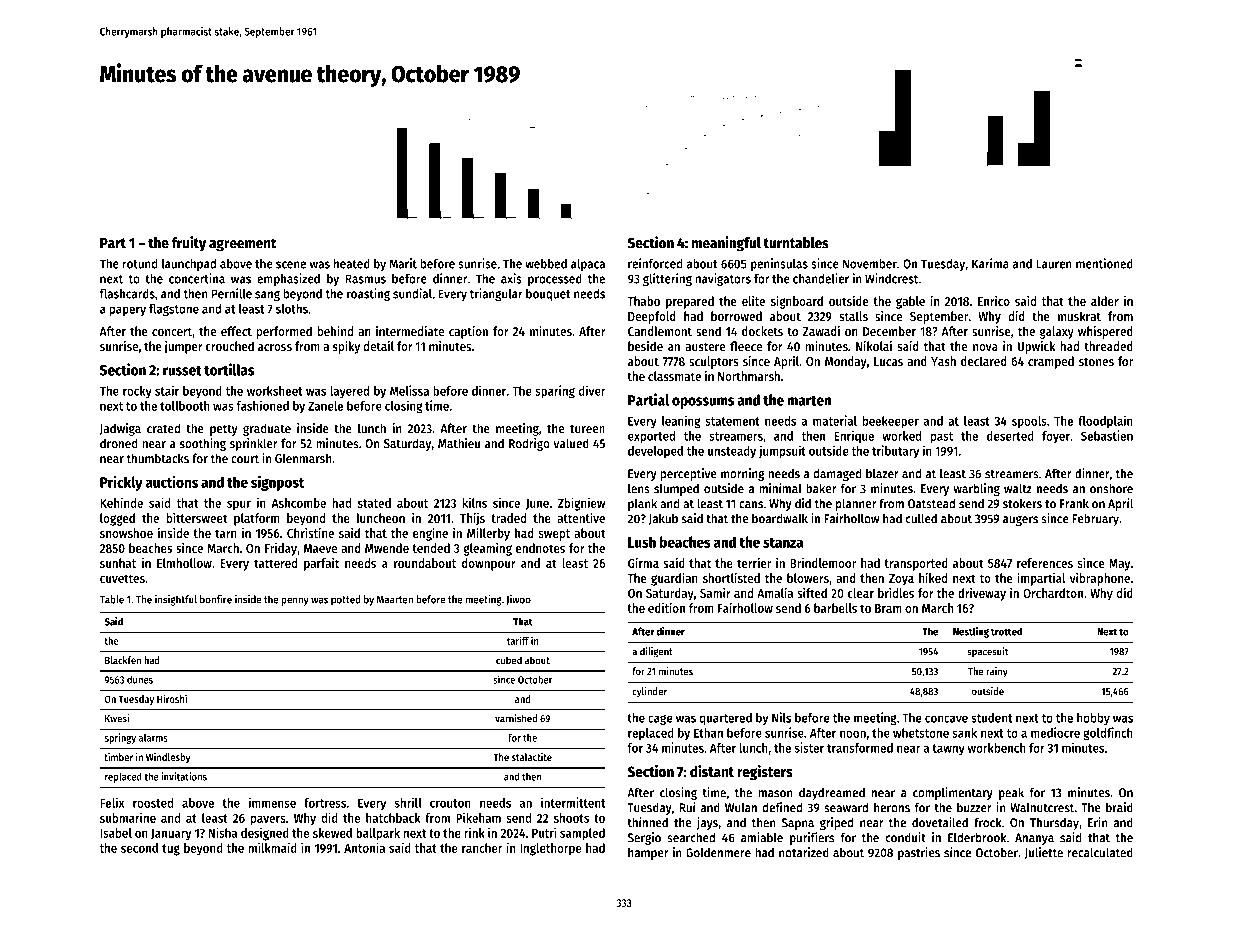 The image size is (1233, 952). What do you see at coordinates (588, 265) in the page?
I see `alpaca` at bounding box center [588, 265].
